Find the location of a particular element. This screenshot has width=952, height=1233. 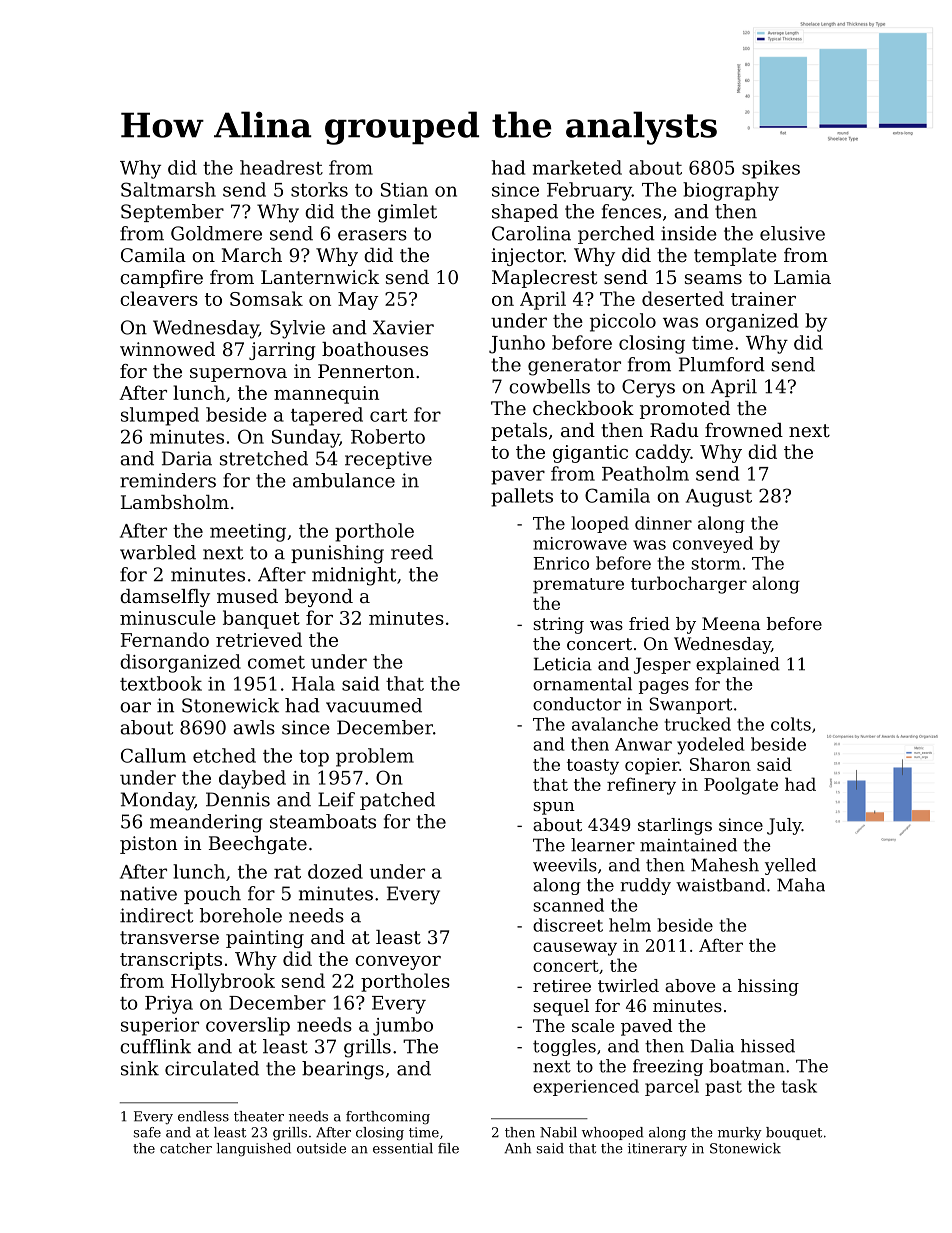

perched is located at coordinates (616, 235).
